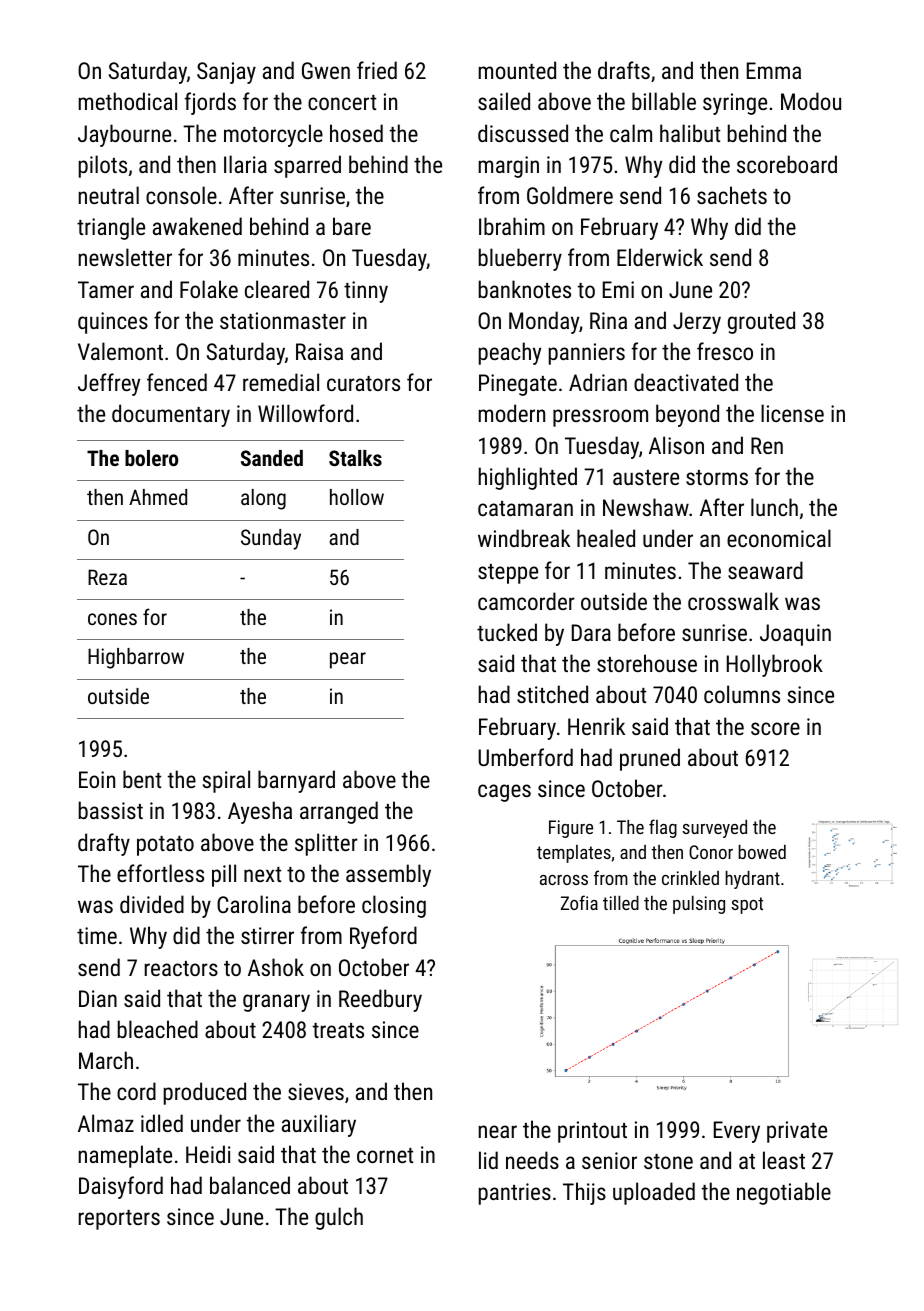 Image resolution: width=924 pixels, height=1311 pixels. What do you see at coordinates (226, 781) in the screenshot?
I see `spiral` at bounding box center [226, 781].
